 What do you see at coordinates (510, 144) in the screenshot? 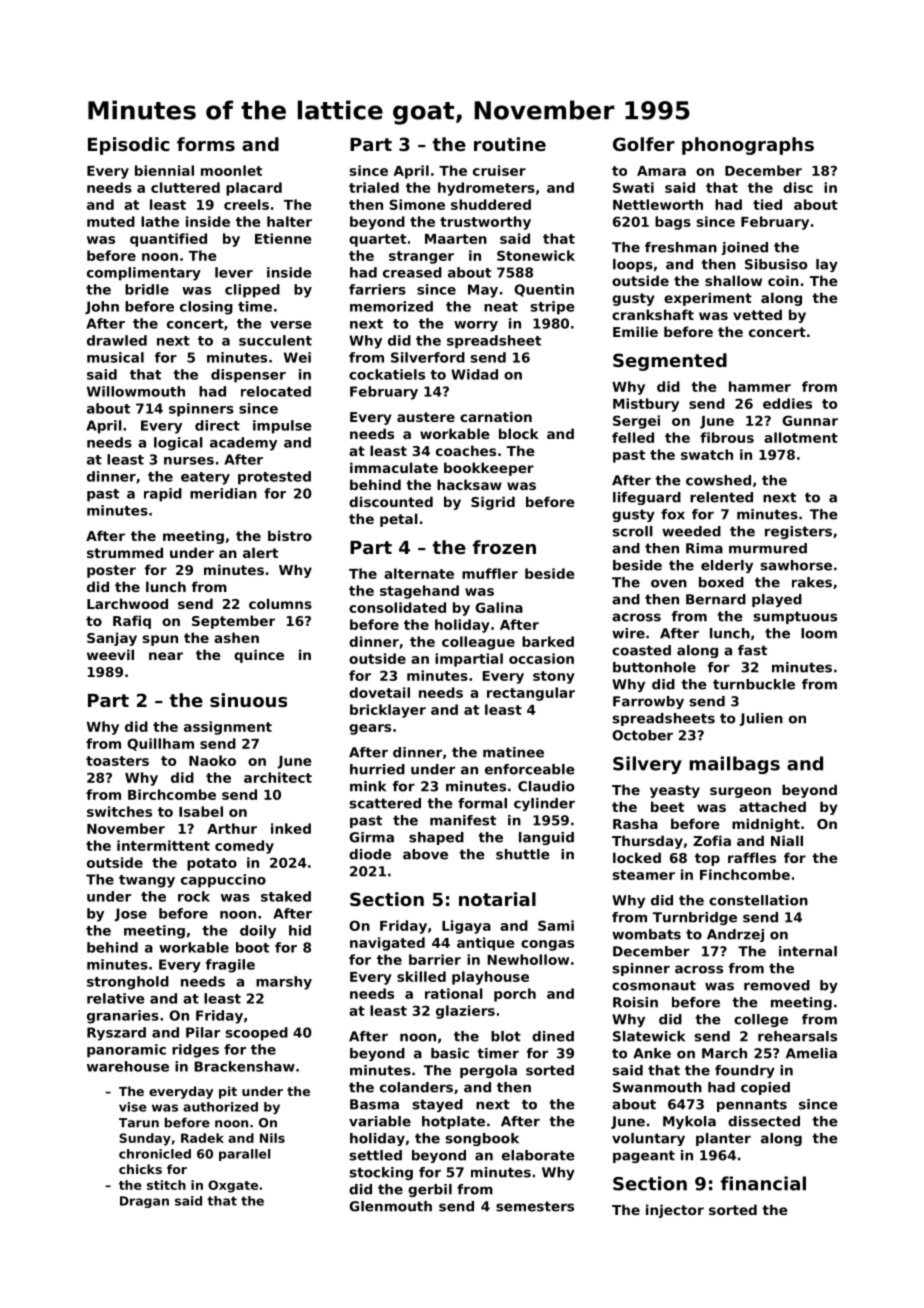
I see `routine` at bounding box center [510, 144].
